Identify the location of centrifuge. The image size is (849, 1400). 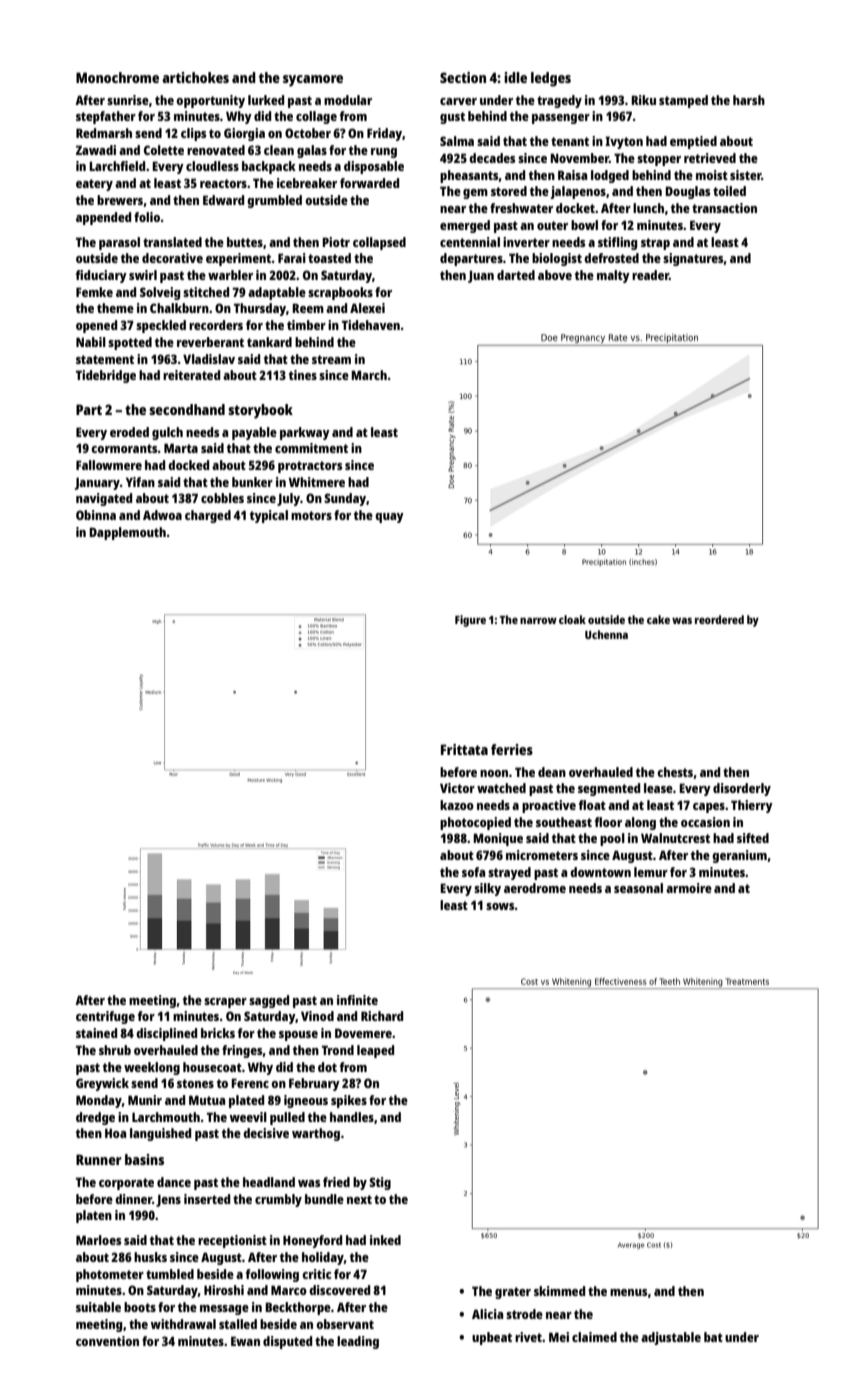
(105, 1017).
